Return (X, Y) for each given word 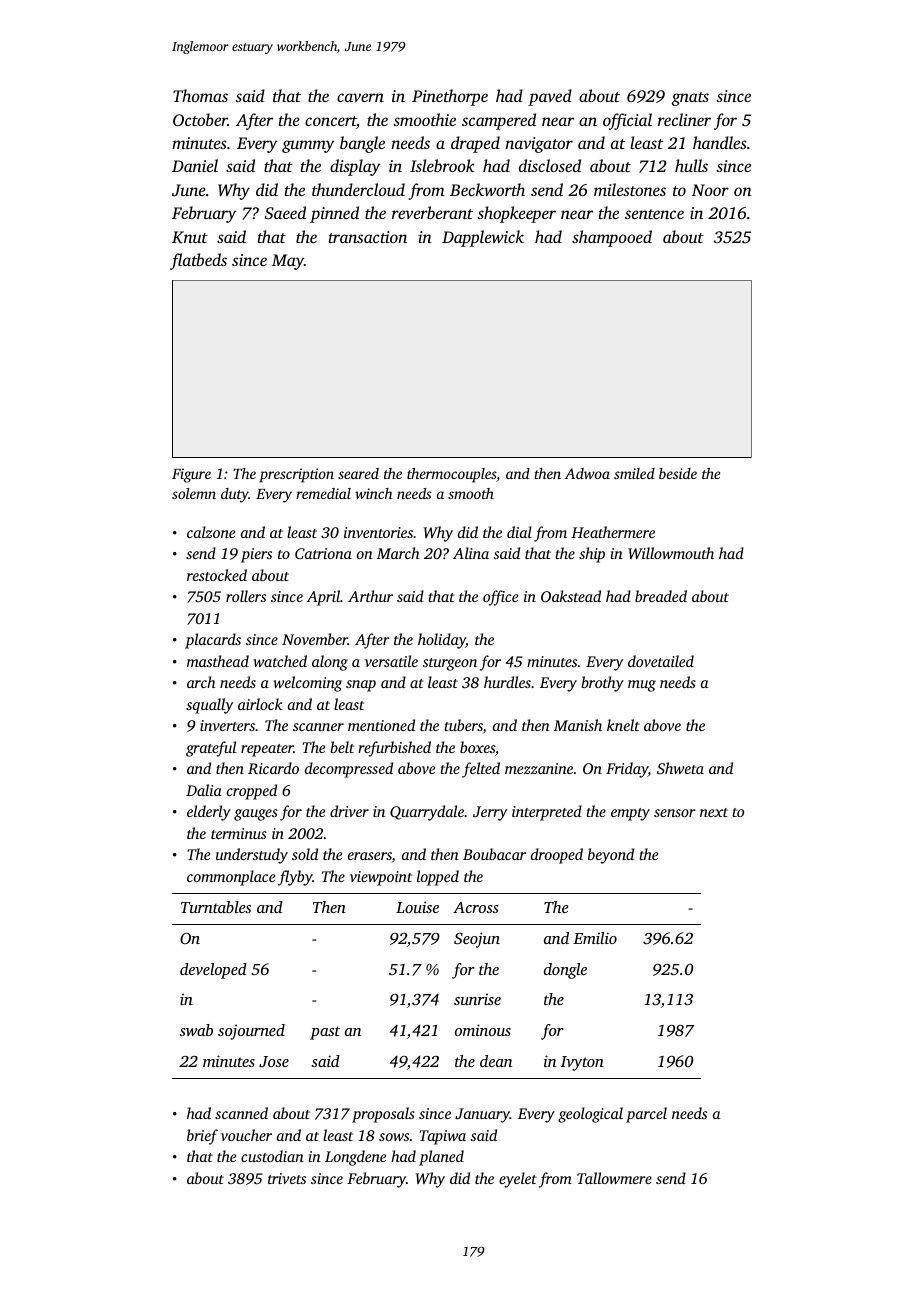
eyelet (518, 1180)
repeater (267, 750)
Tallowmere (614, 1178)
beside (678, 473)
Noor (710, 190)
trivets (287, 1178)
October (200, 119)
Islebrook (442, 165)
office (500, 598)
